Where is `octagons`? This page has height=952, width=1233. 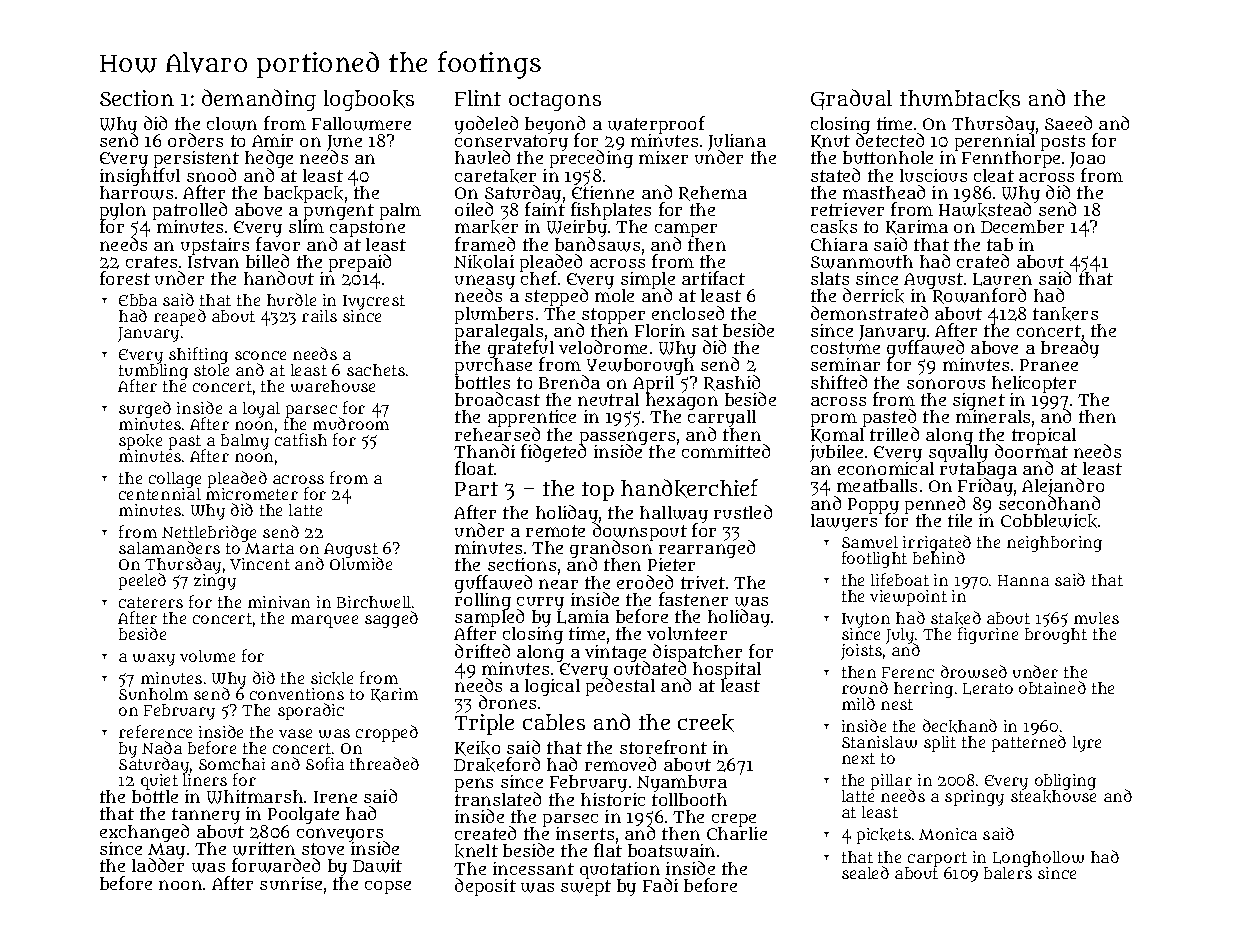
octagons is located at coordinates (555, 101).
